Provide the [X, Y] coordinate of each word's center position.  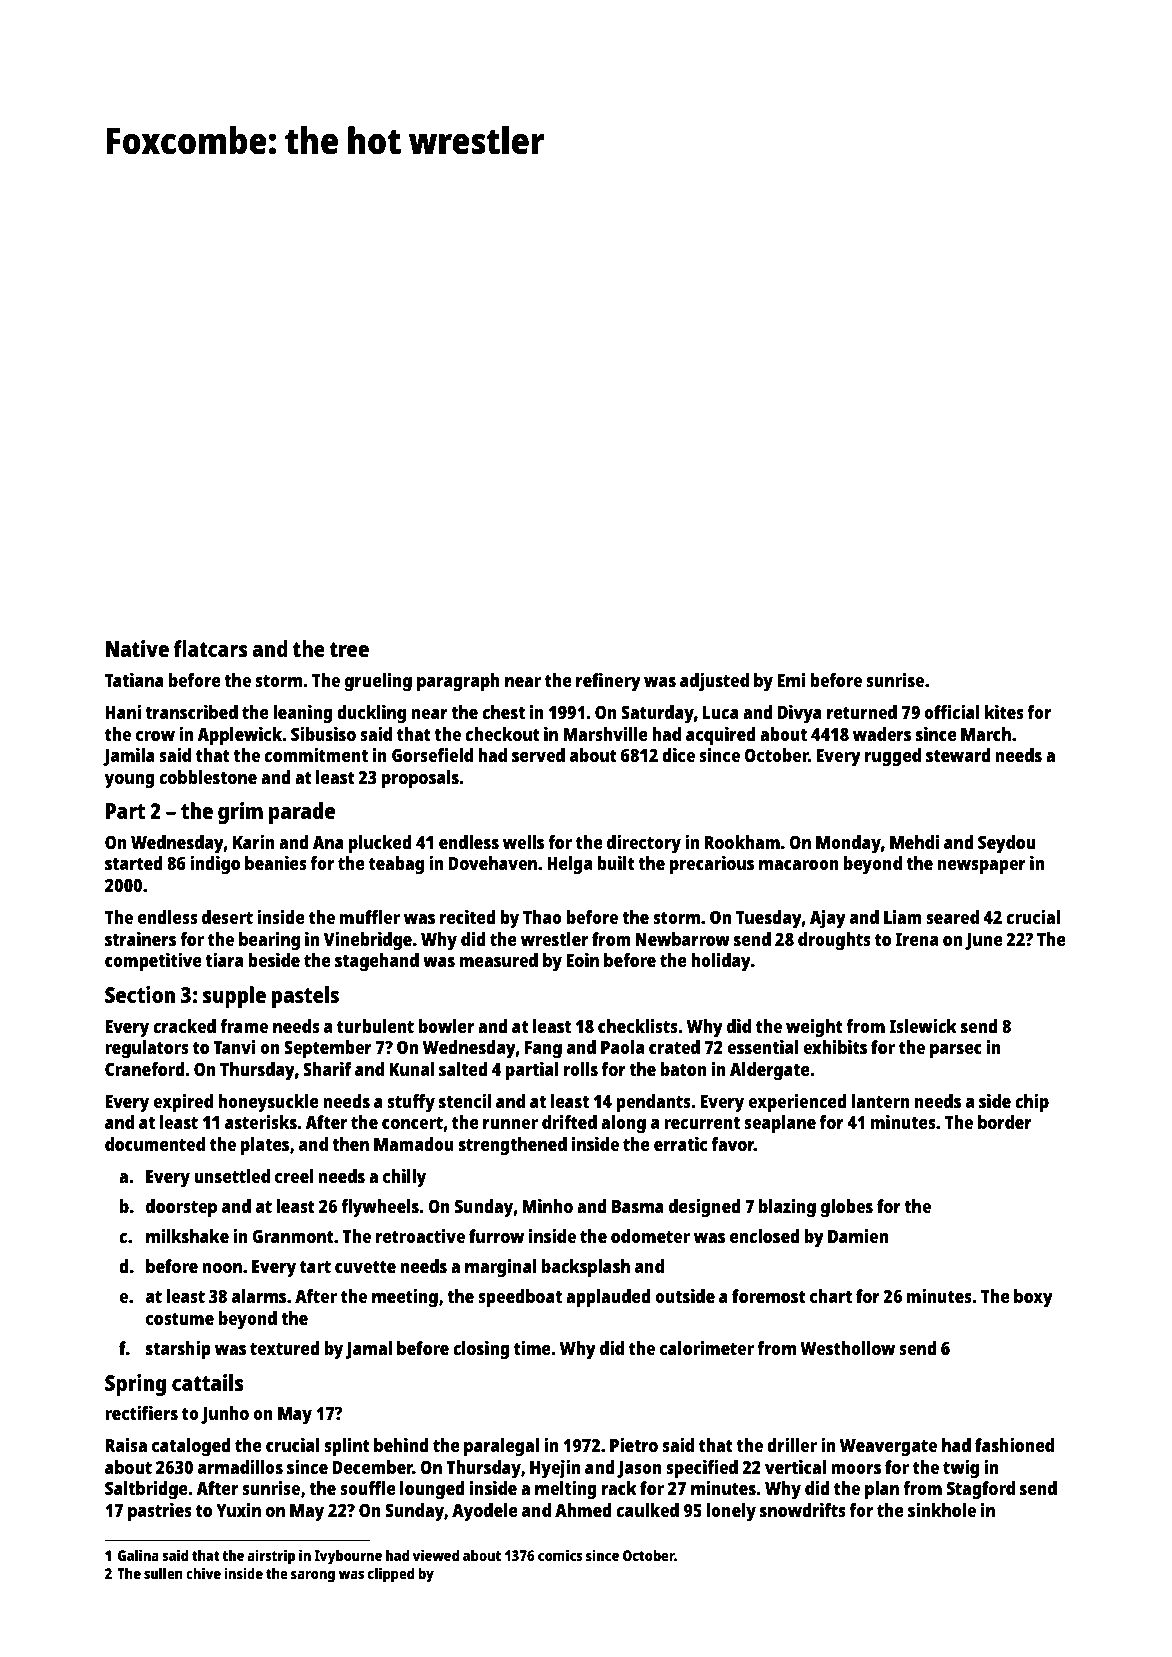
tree [349, 649]
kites [1004, 712]
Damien [858, 1236]
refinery [608, 682]
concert [412, 1123]
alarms [259, 1296]
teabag [396, 865]
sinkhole [942, 1510]
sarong [313, 1577]
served [538, 755]
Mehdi [915, 842]
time [532, 1348]
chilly [404, 1178]
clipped [391, 1575]
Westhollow [847, 1348]
